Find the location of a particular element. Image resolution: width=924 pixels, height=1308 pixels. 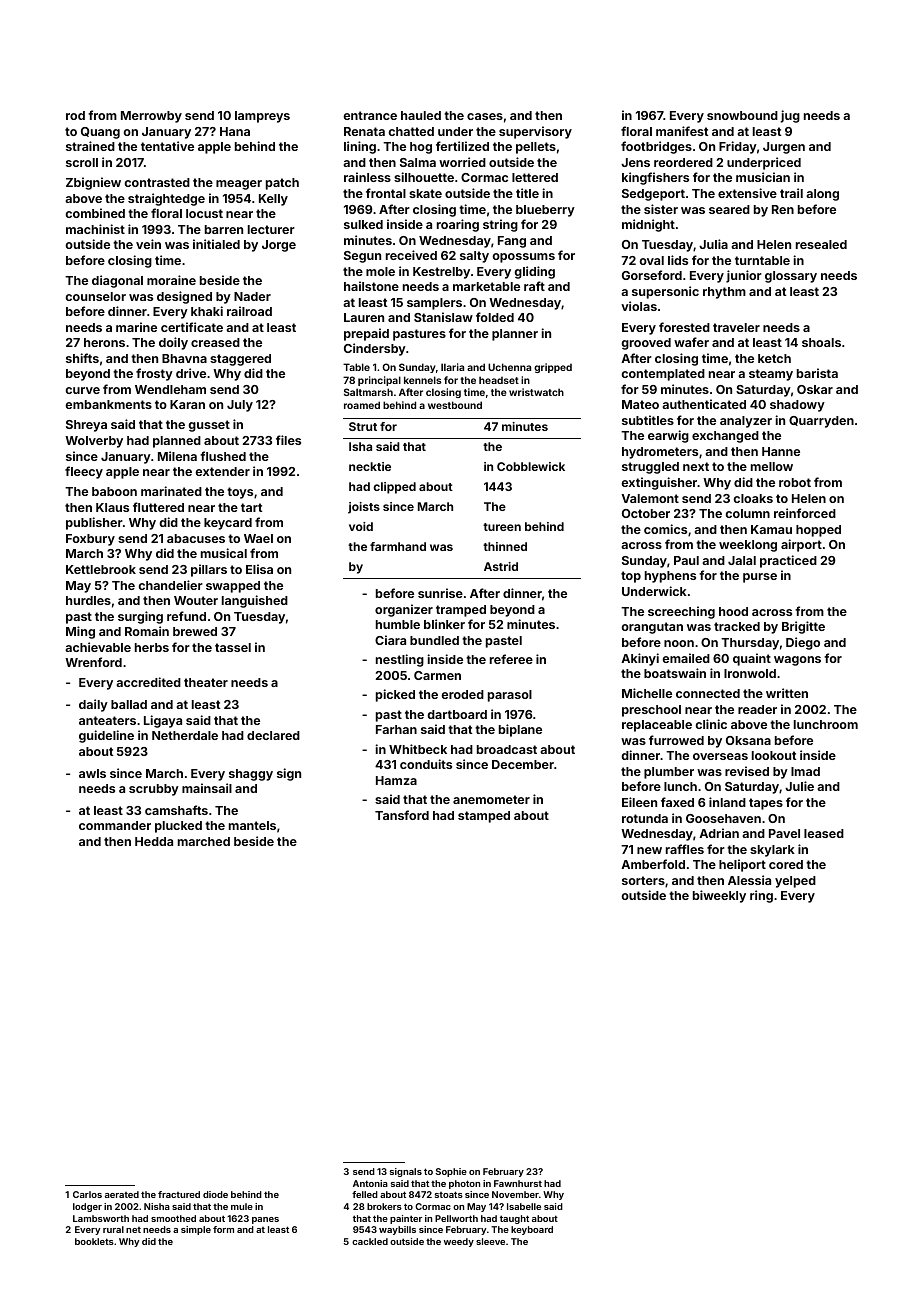

Lambsworth is located at coordinates (101, 1218).
